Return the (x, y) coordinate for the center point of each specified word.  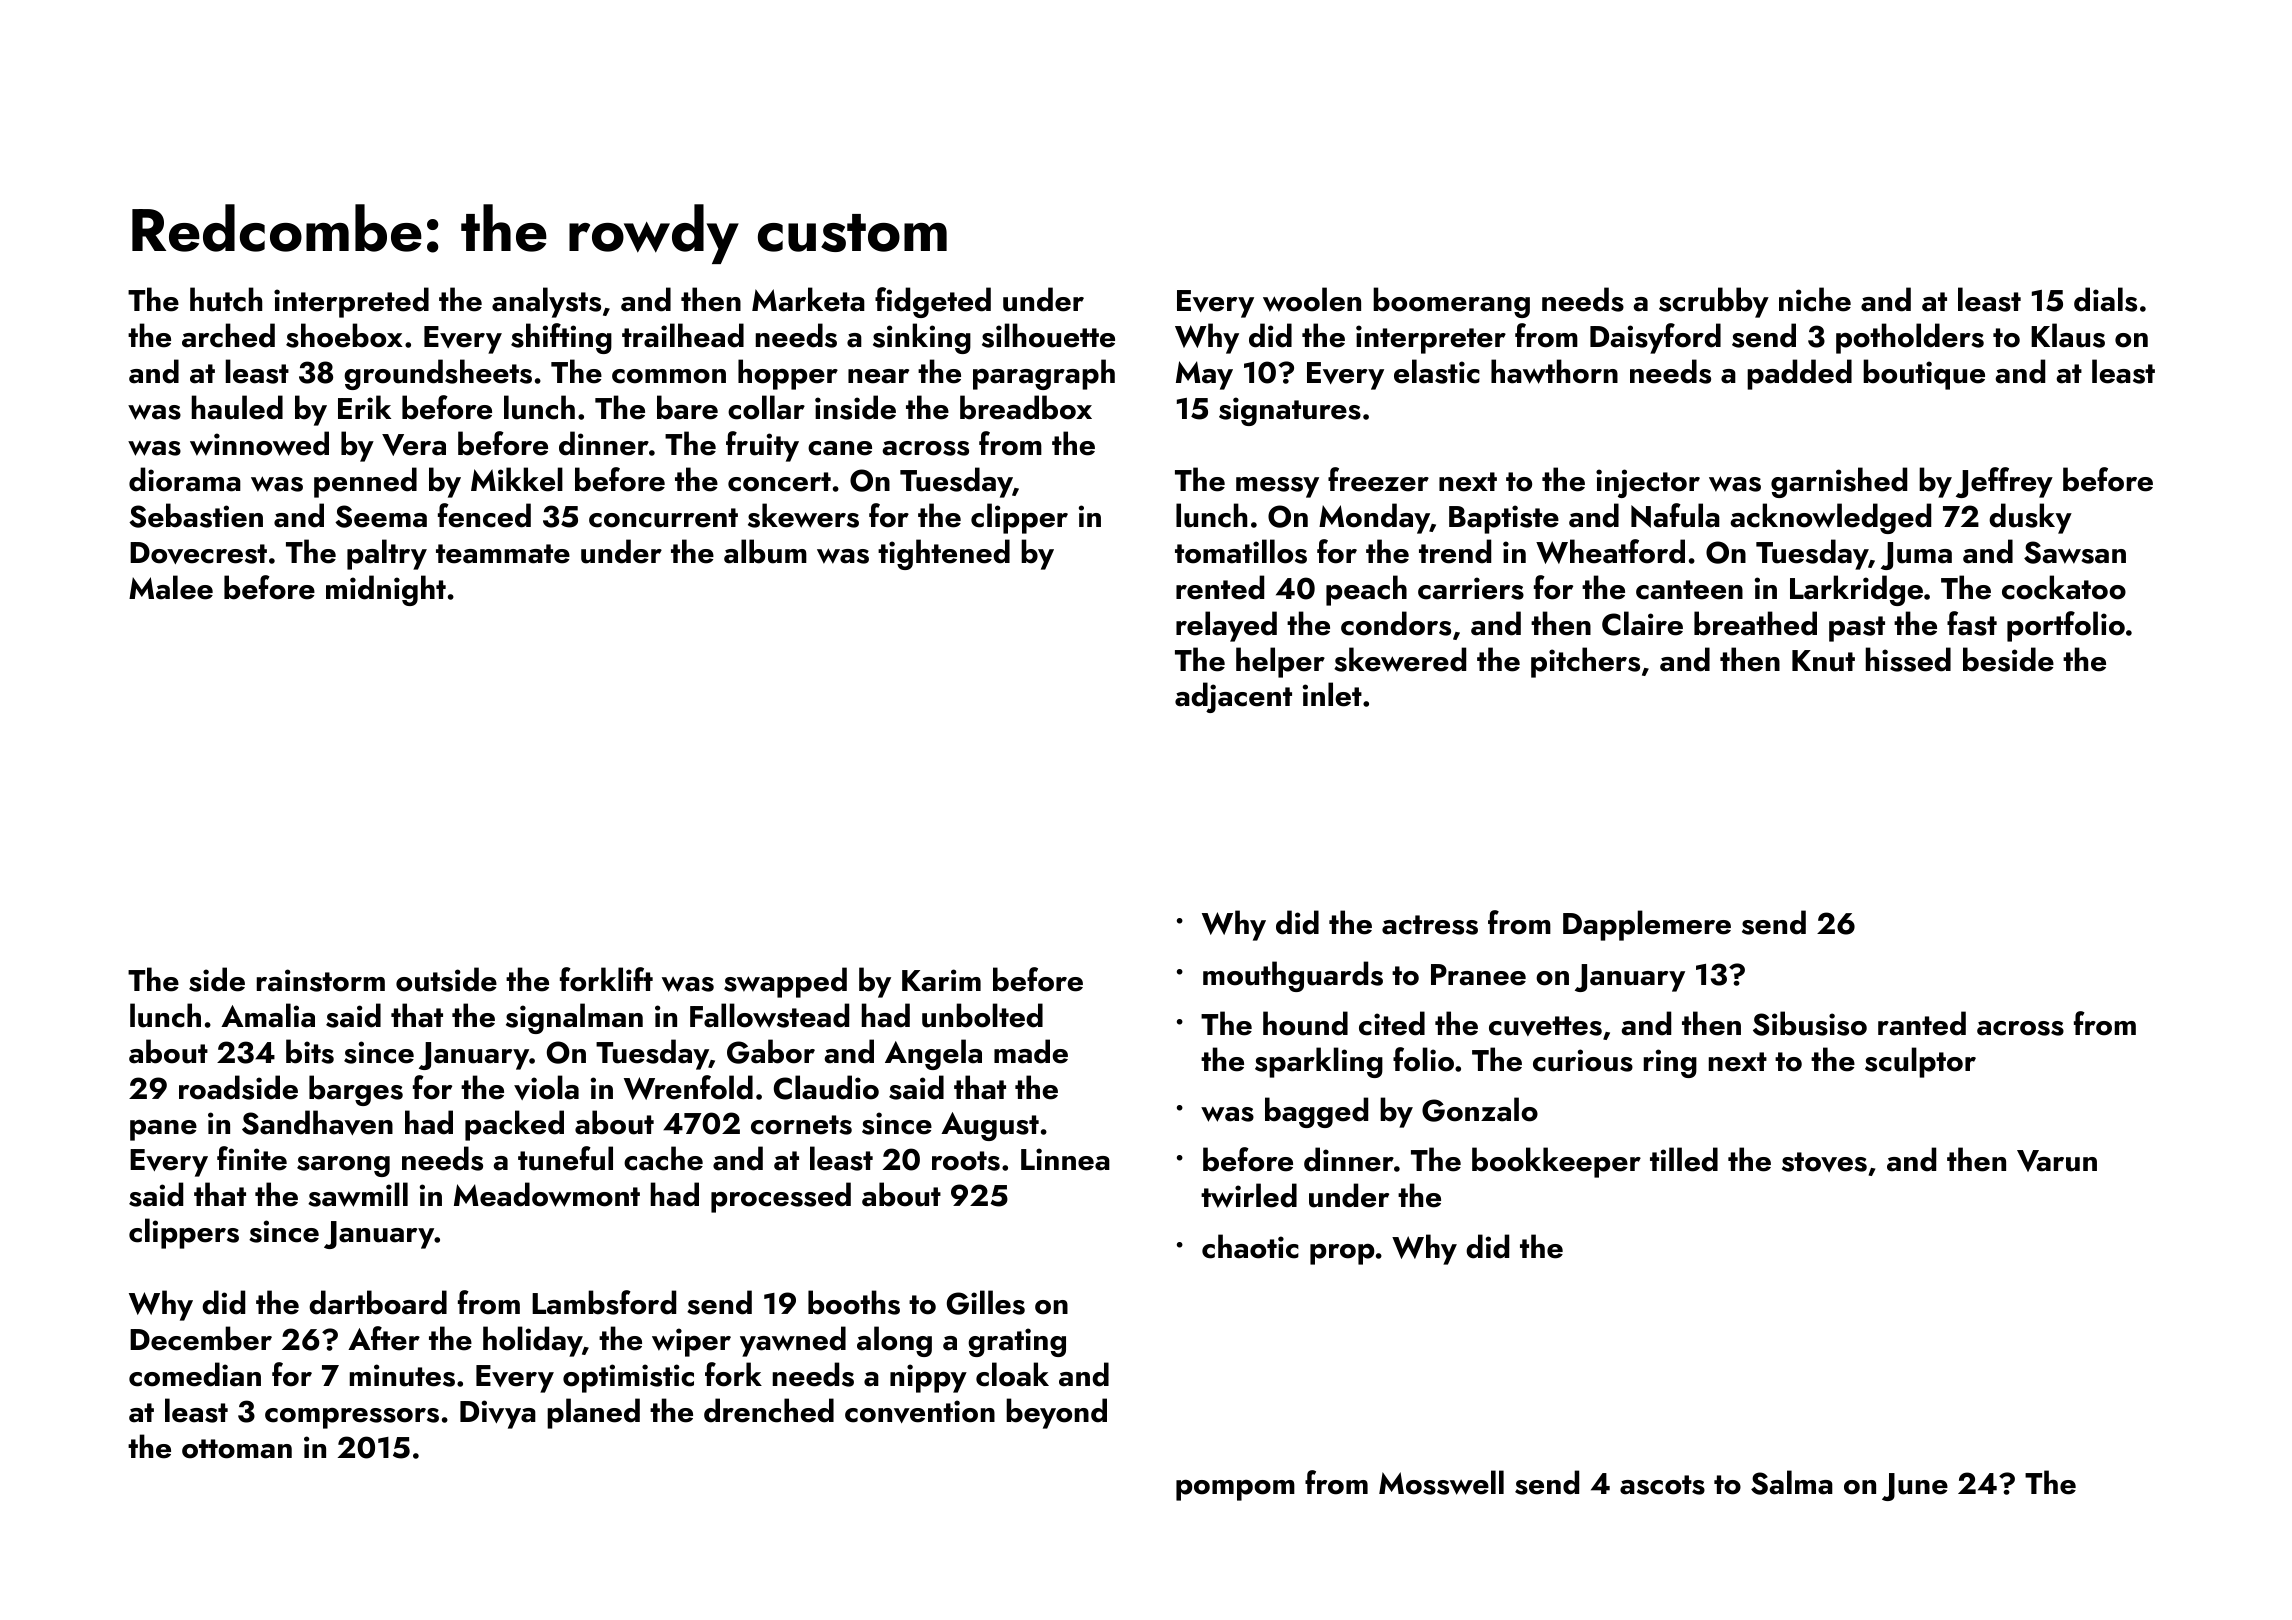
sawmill (358, 1194)
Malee (171, 587)
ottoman (237, 1449)
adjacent (1233, 697)
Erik (364, 407)
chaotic (1250, 1246)
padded (1799, 374)
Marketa (808, 299)
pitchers (1585, 662)
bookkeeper (1556, 1162)
